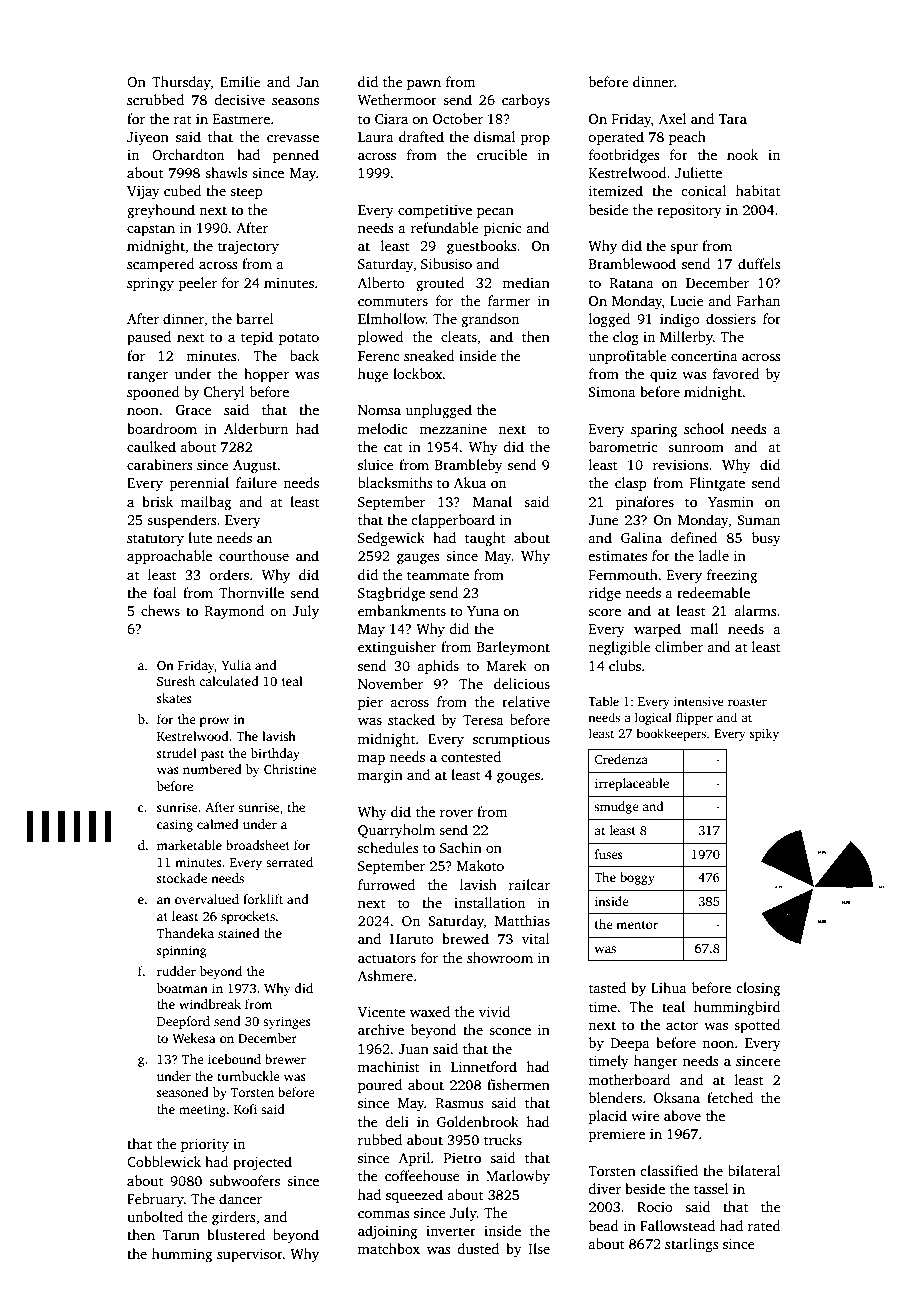  I want to click on Simona, so click(612, 392).
